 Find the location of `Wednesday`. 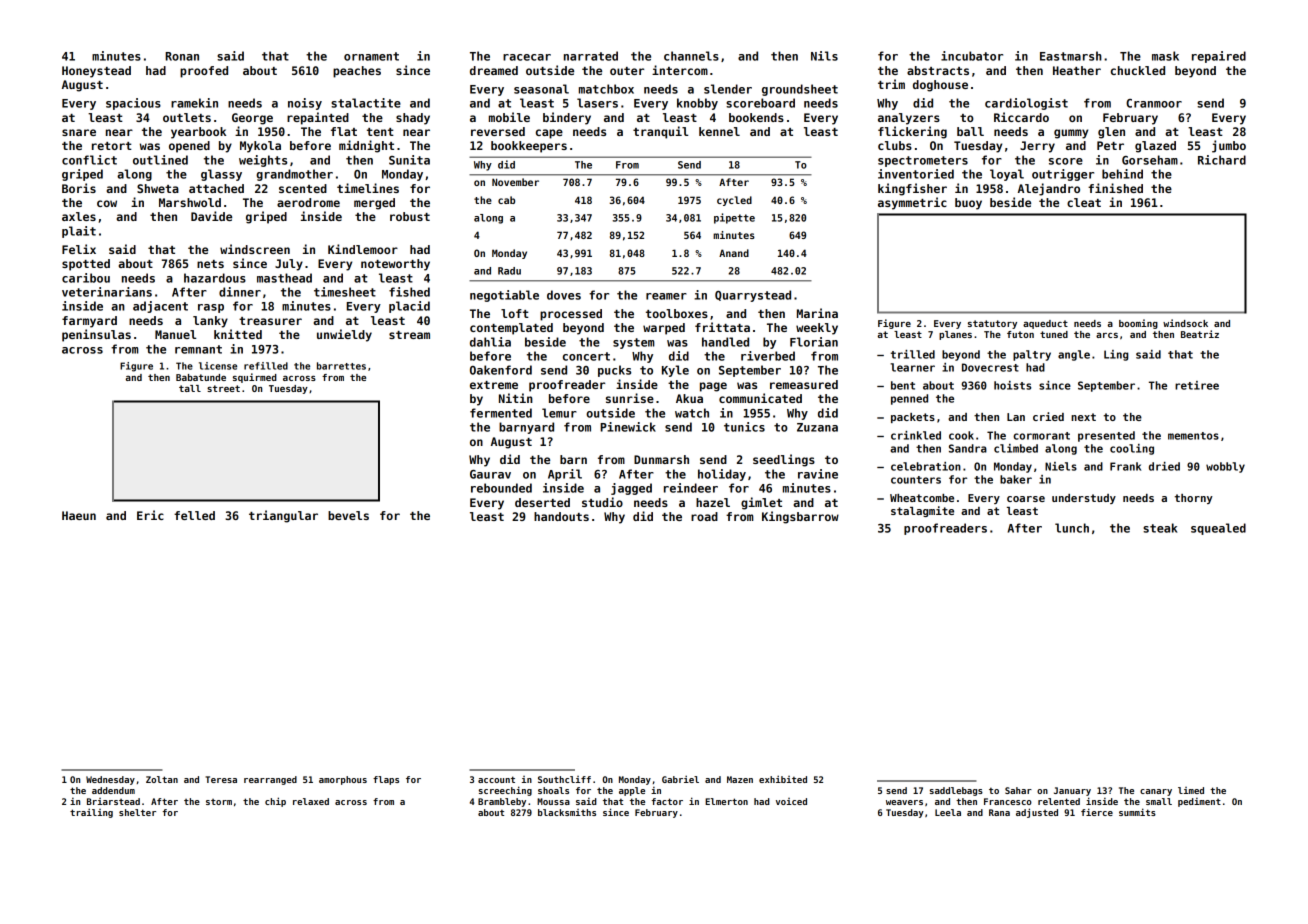

Wednesday is located at coordinates (110, 780).
